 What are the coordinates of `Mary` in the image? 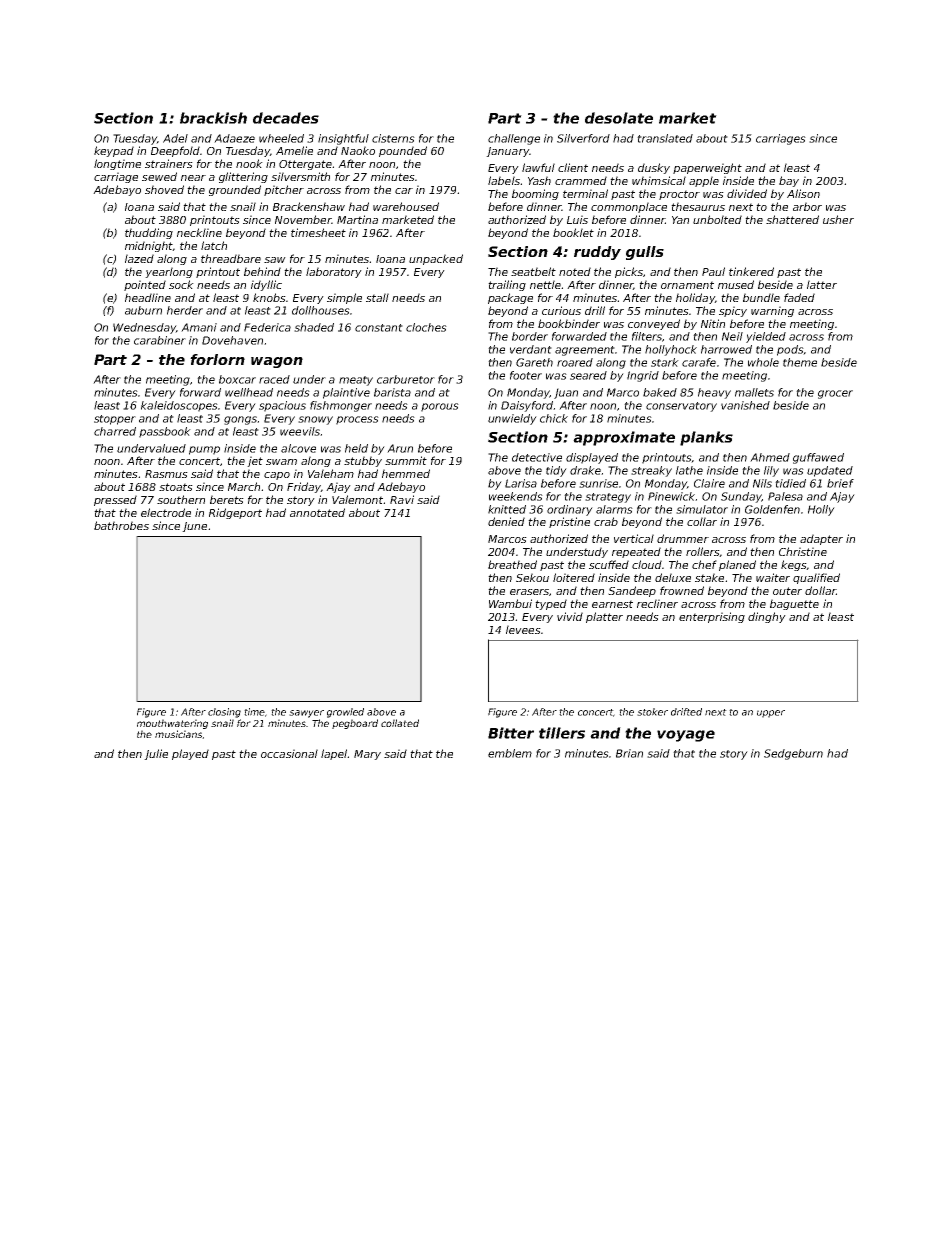 It's located at (367, 755).
